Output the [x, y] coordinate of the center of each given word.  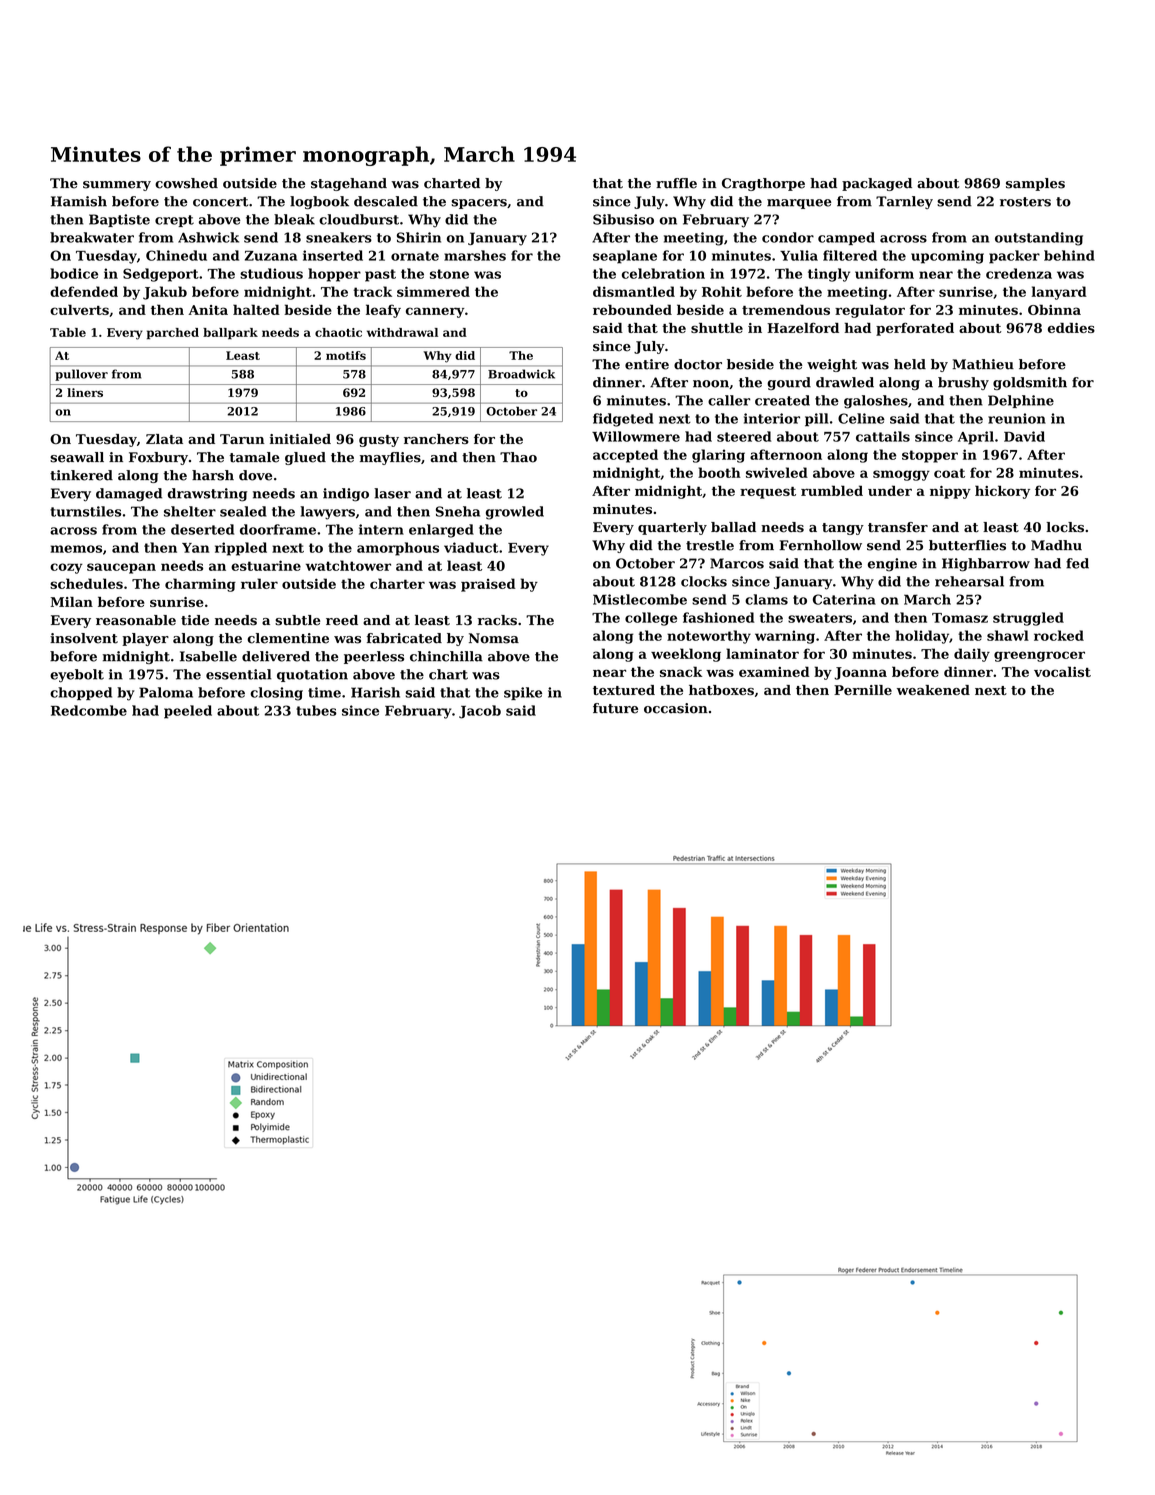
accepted [625, 456]
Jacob [480, 712]
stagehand [349, 184]
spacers [479, 204]
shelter [190, 511]
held [910, 364]
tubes [316, 710]
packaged [877, 184]
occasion [676, 708]
